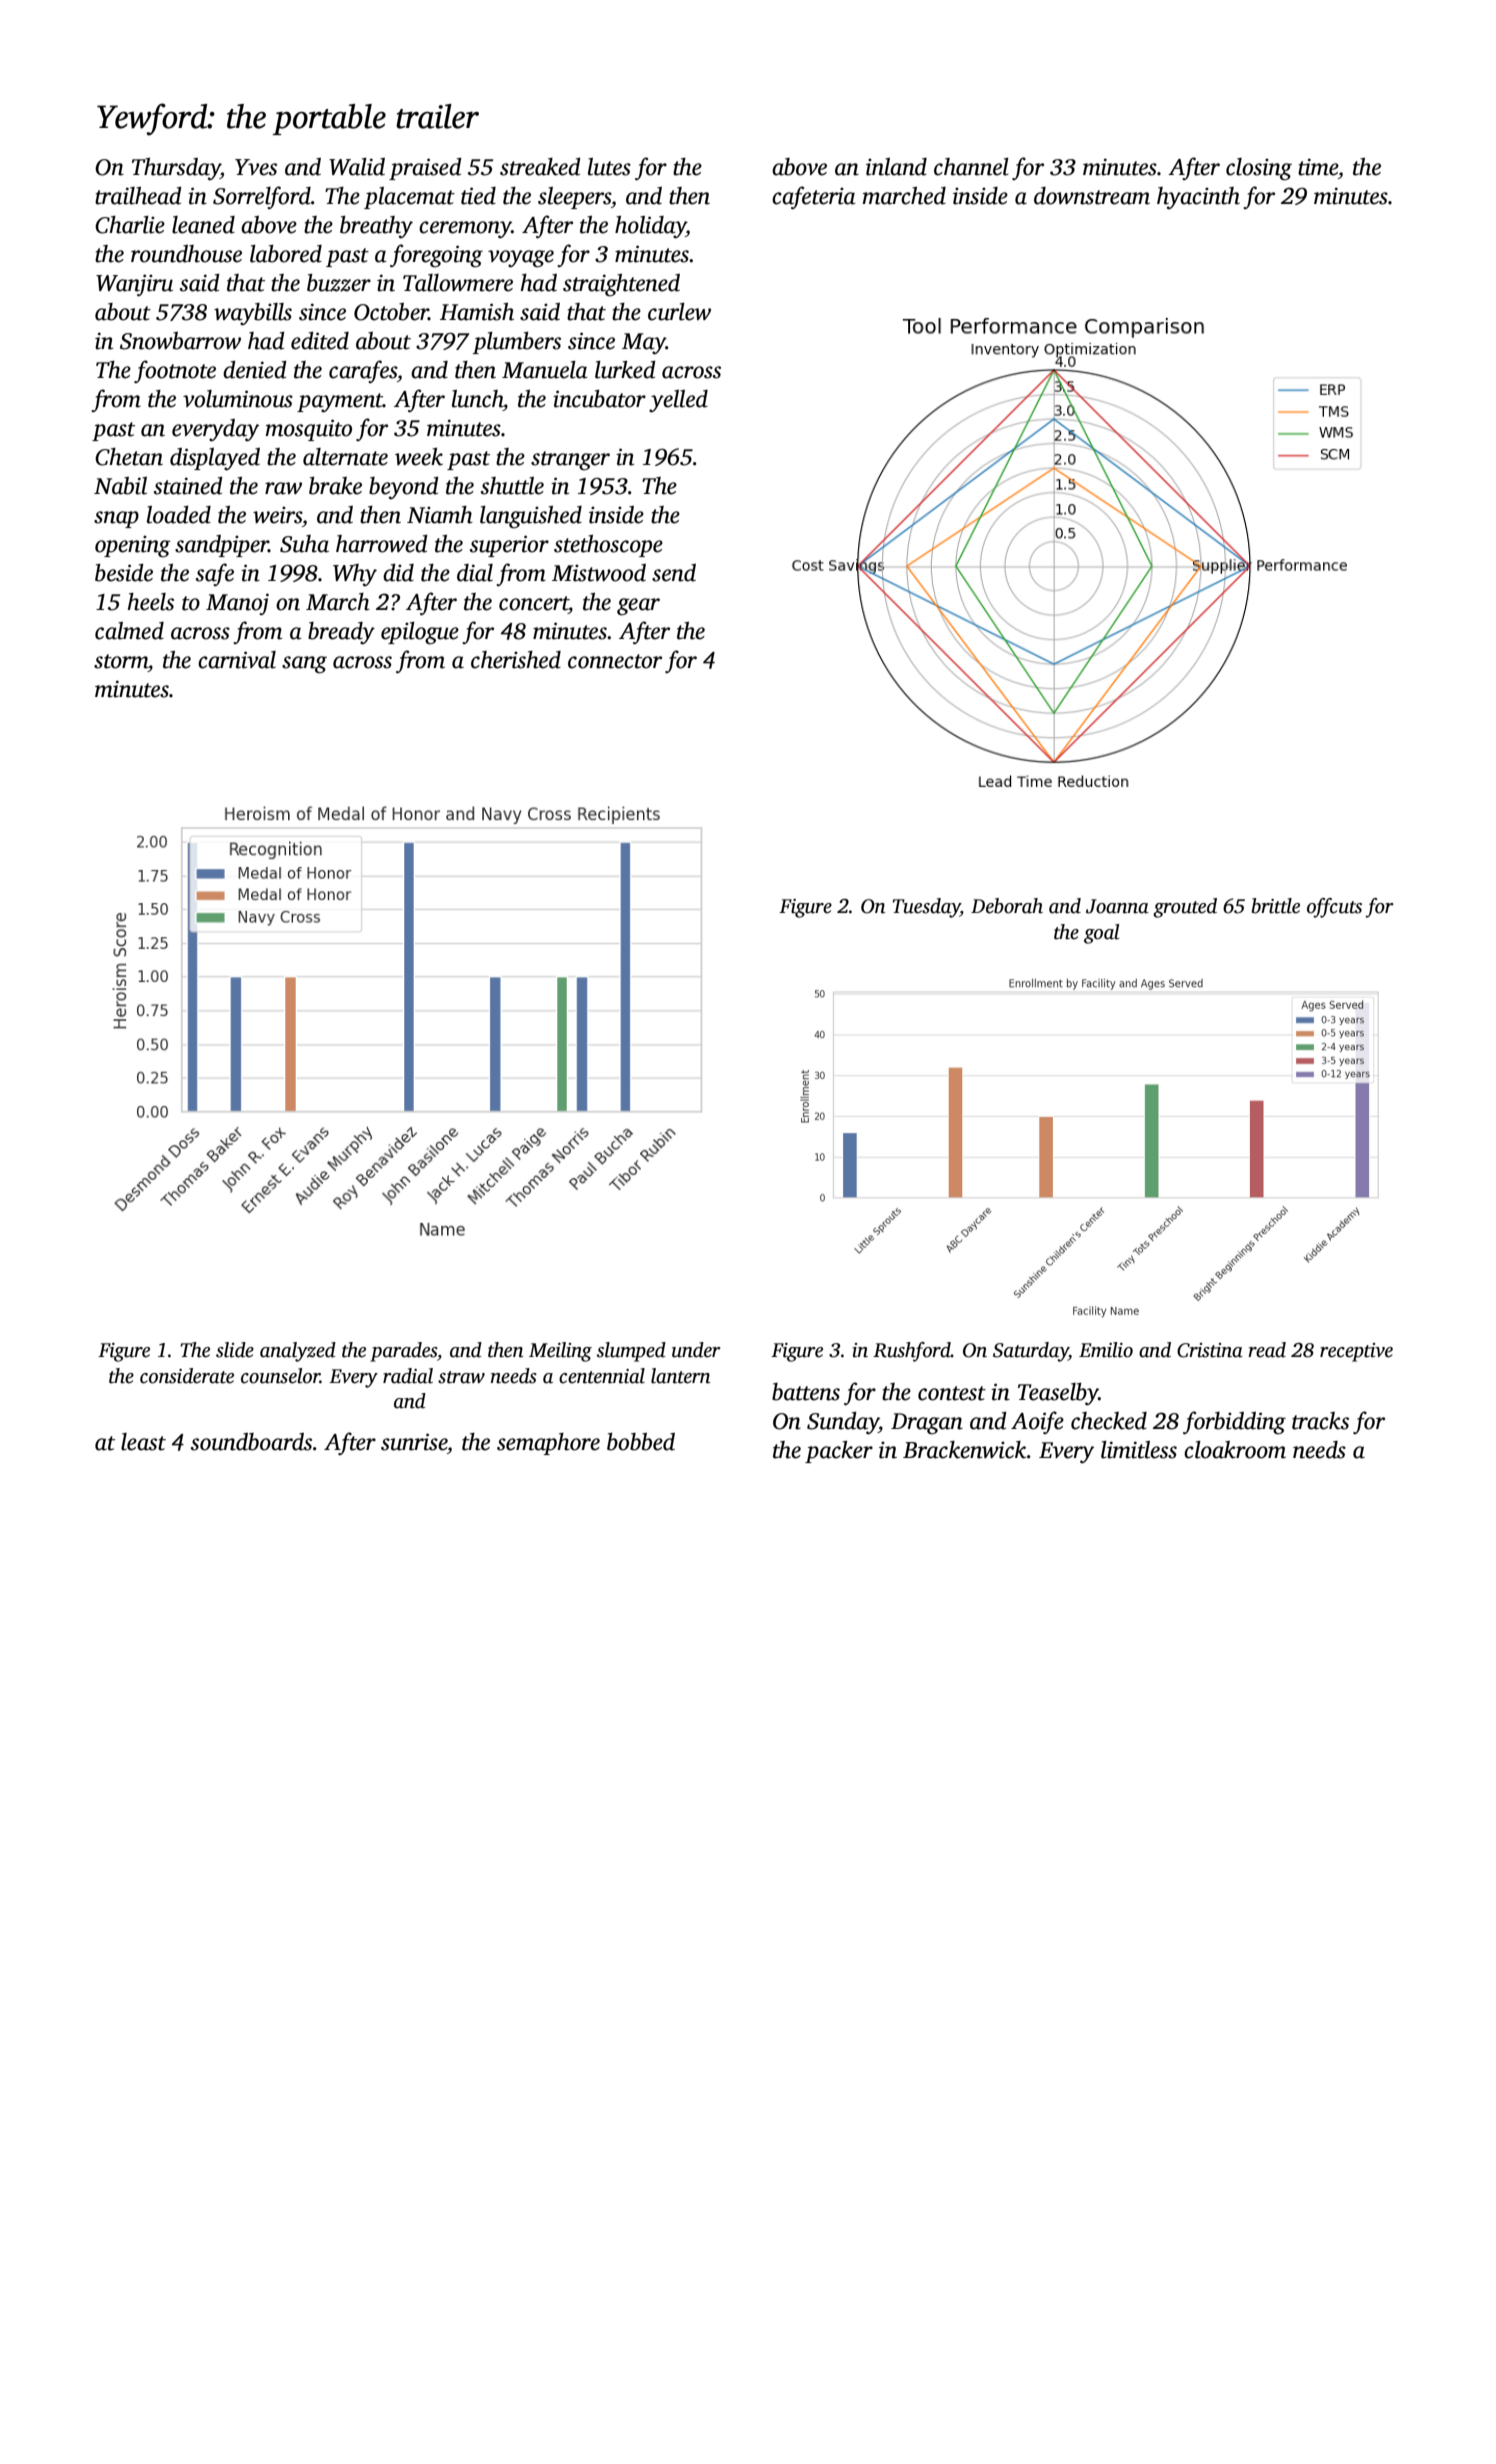  What do you see at coordinates (121, 661) in the page?
I see `storm` at bounding box center [121, 661].
